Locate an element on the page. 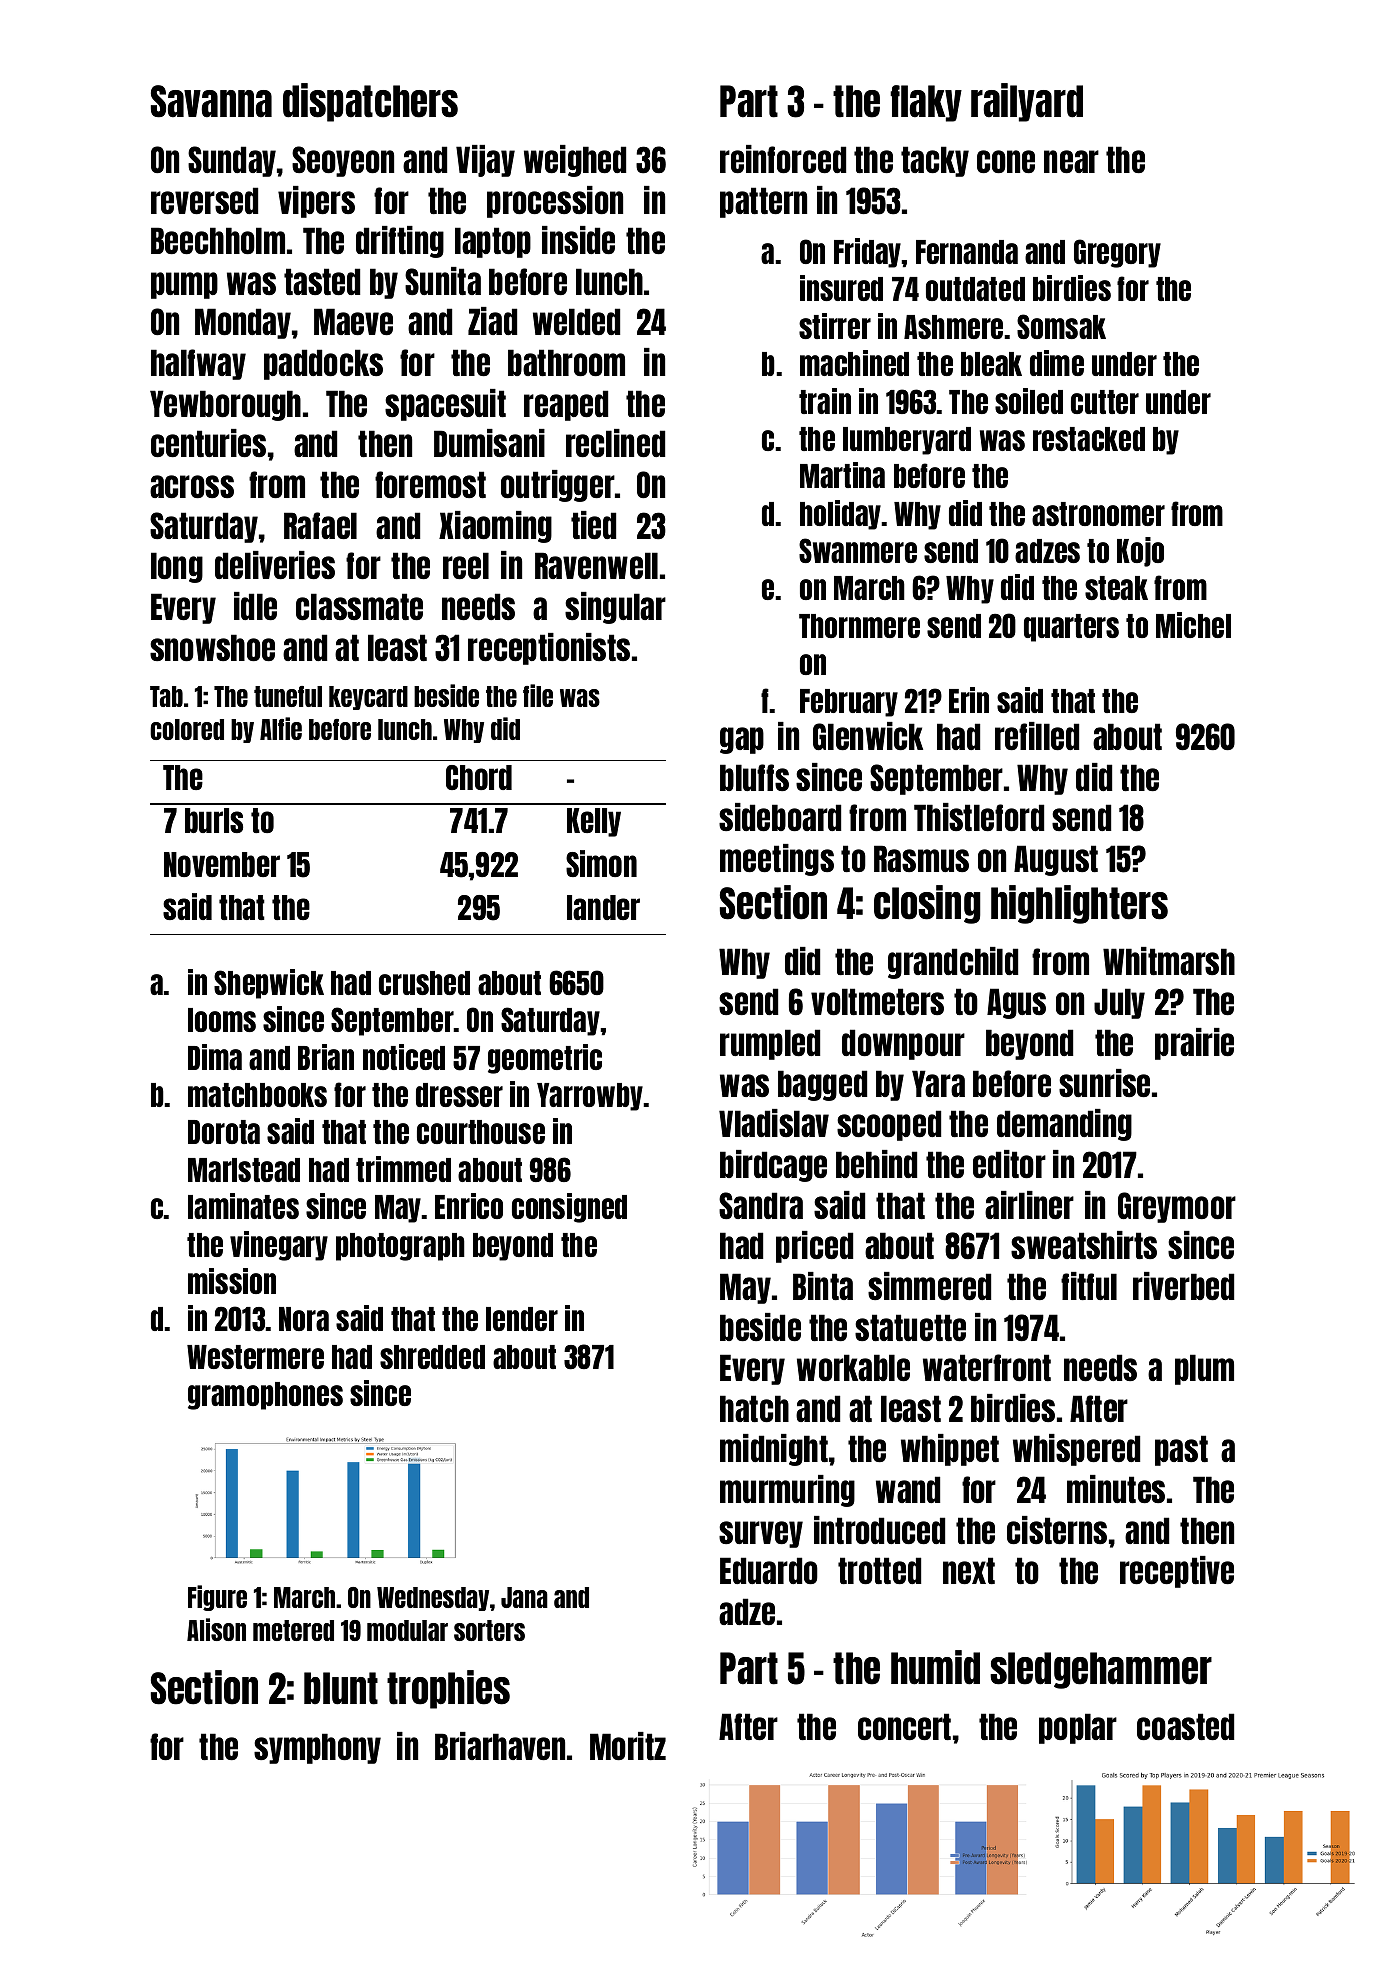  Dima is located at coordinates (215, 1057).
